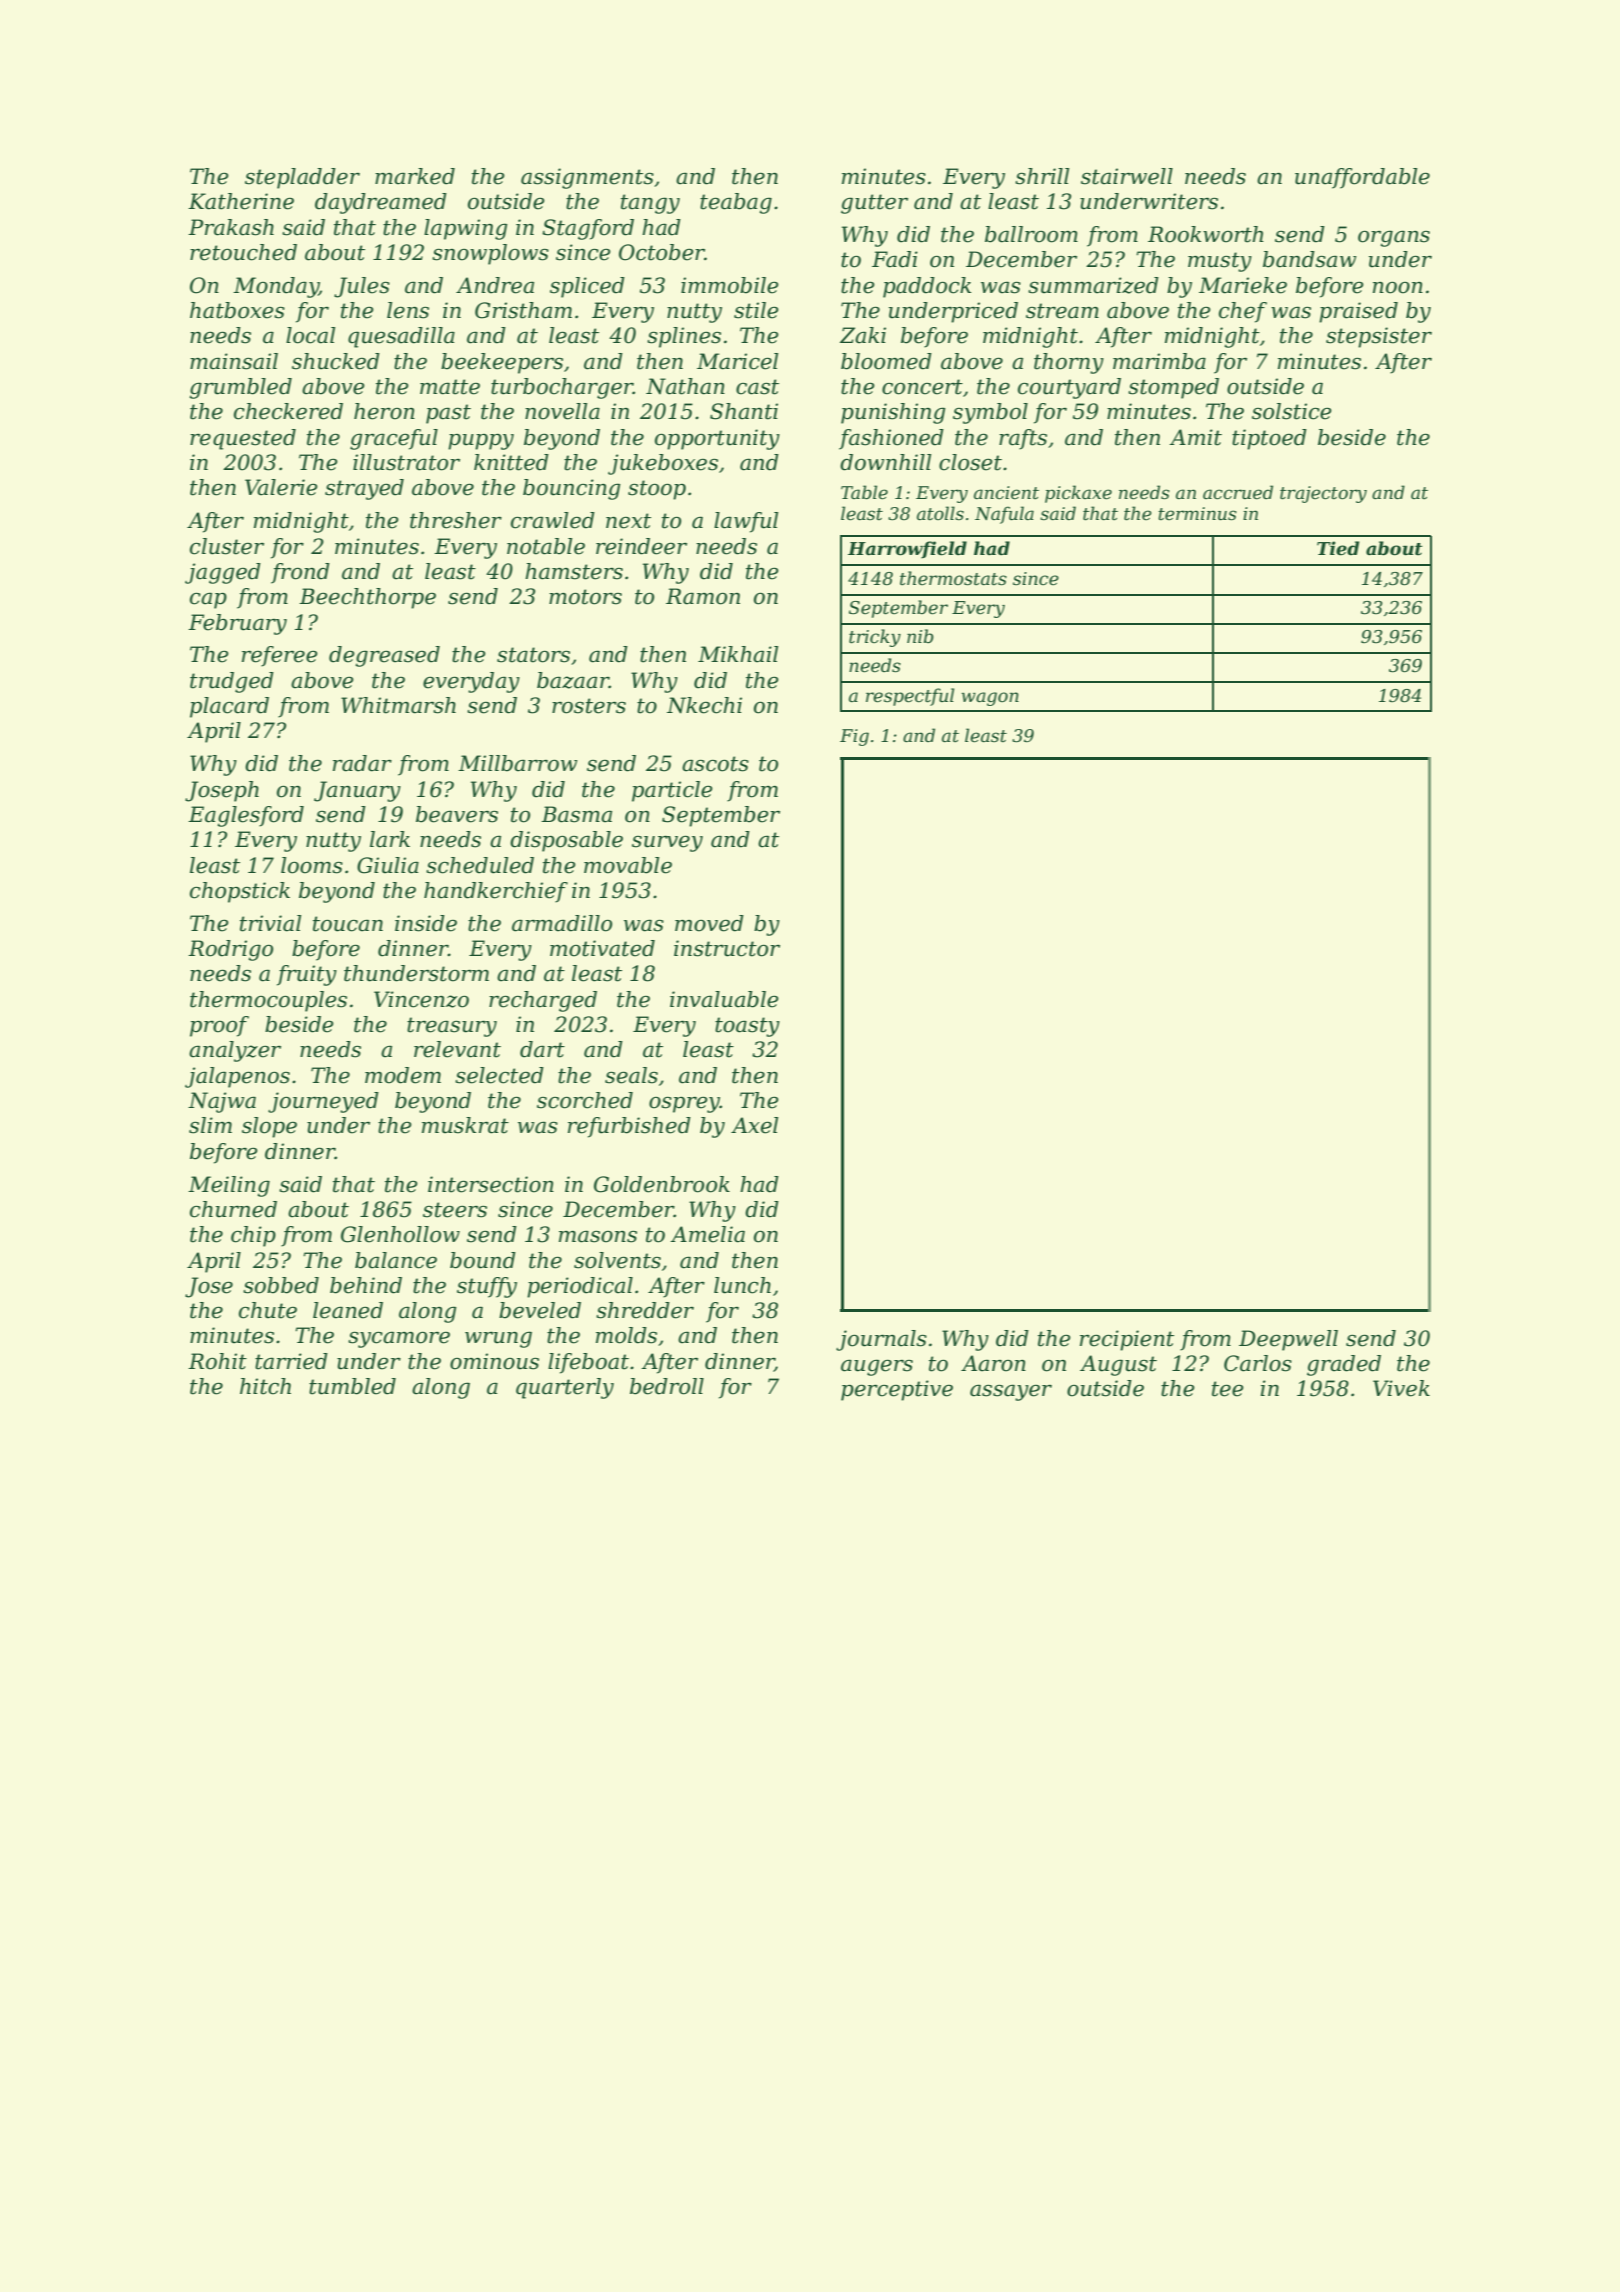  Describe the element at coordinates (895, 259) in the image. I see `Fadi` at that location.
